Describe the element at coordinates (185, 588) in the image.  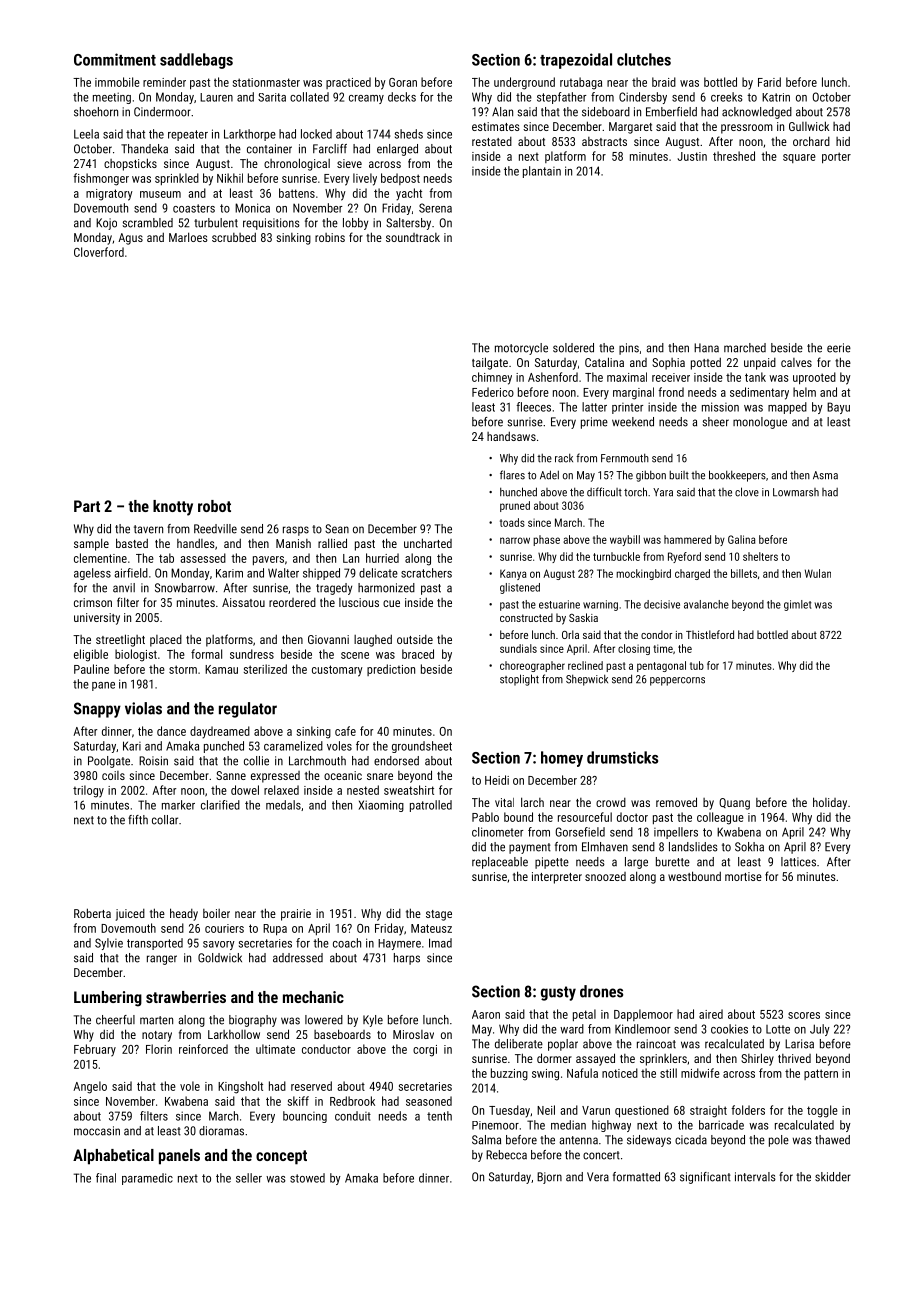
I see `Snowbarrow` at that location.
